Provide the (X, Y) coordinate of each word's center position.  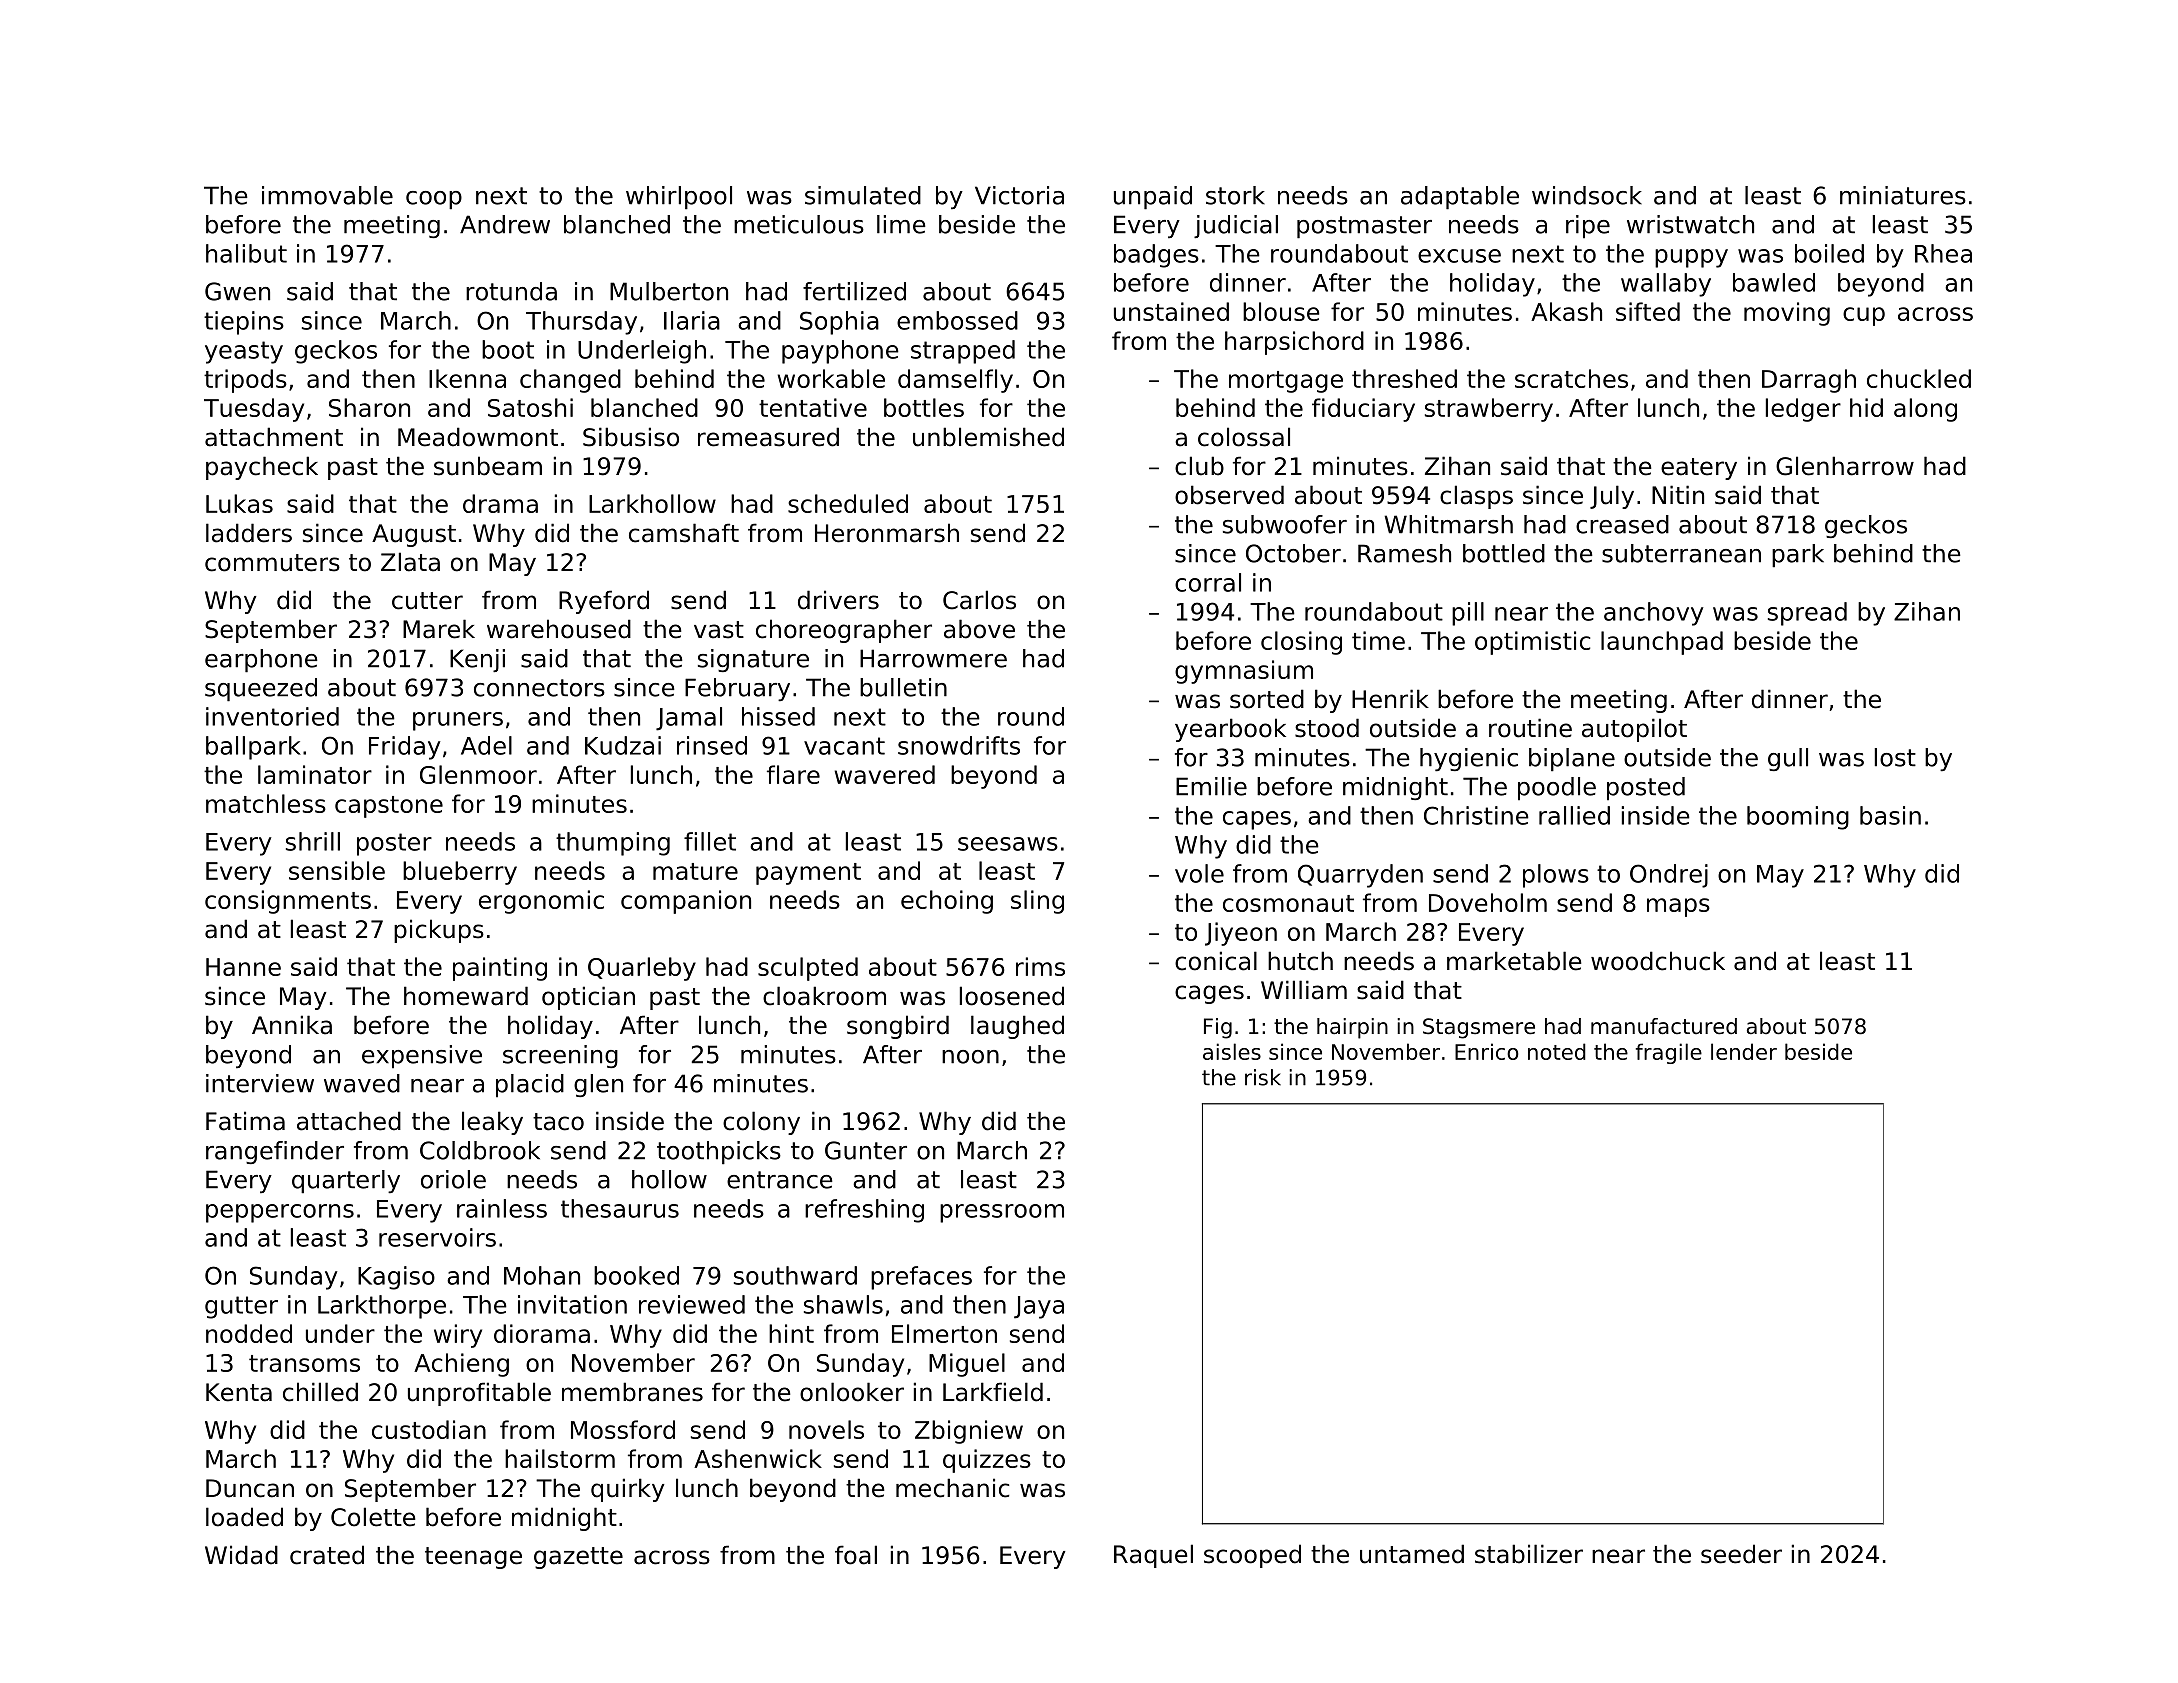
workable (831, 378)
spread (1807, 614)
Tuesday (254, 410)
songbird (898, 1027)
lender (1744, 1051)
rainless (502, 1208)
